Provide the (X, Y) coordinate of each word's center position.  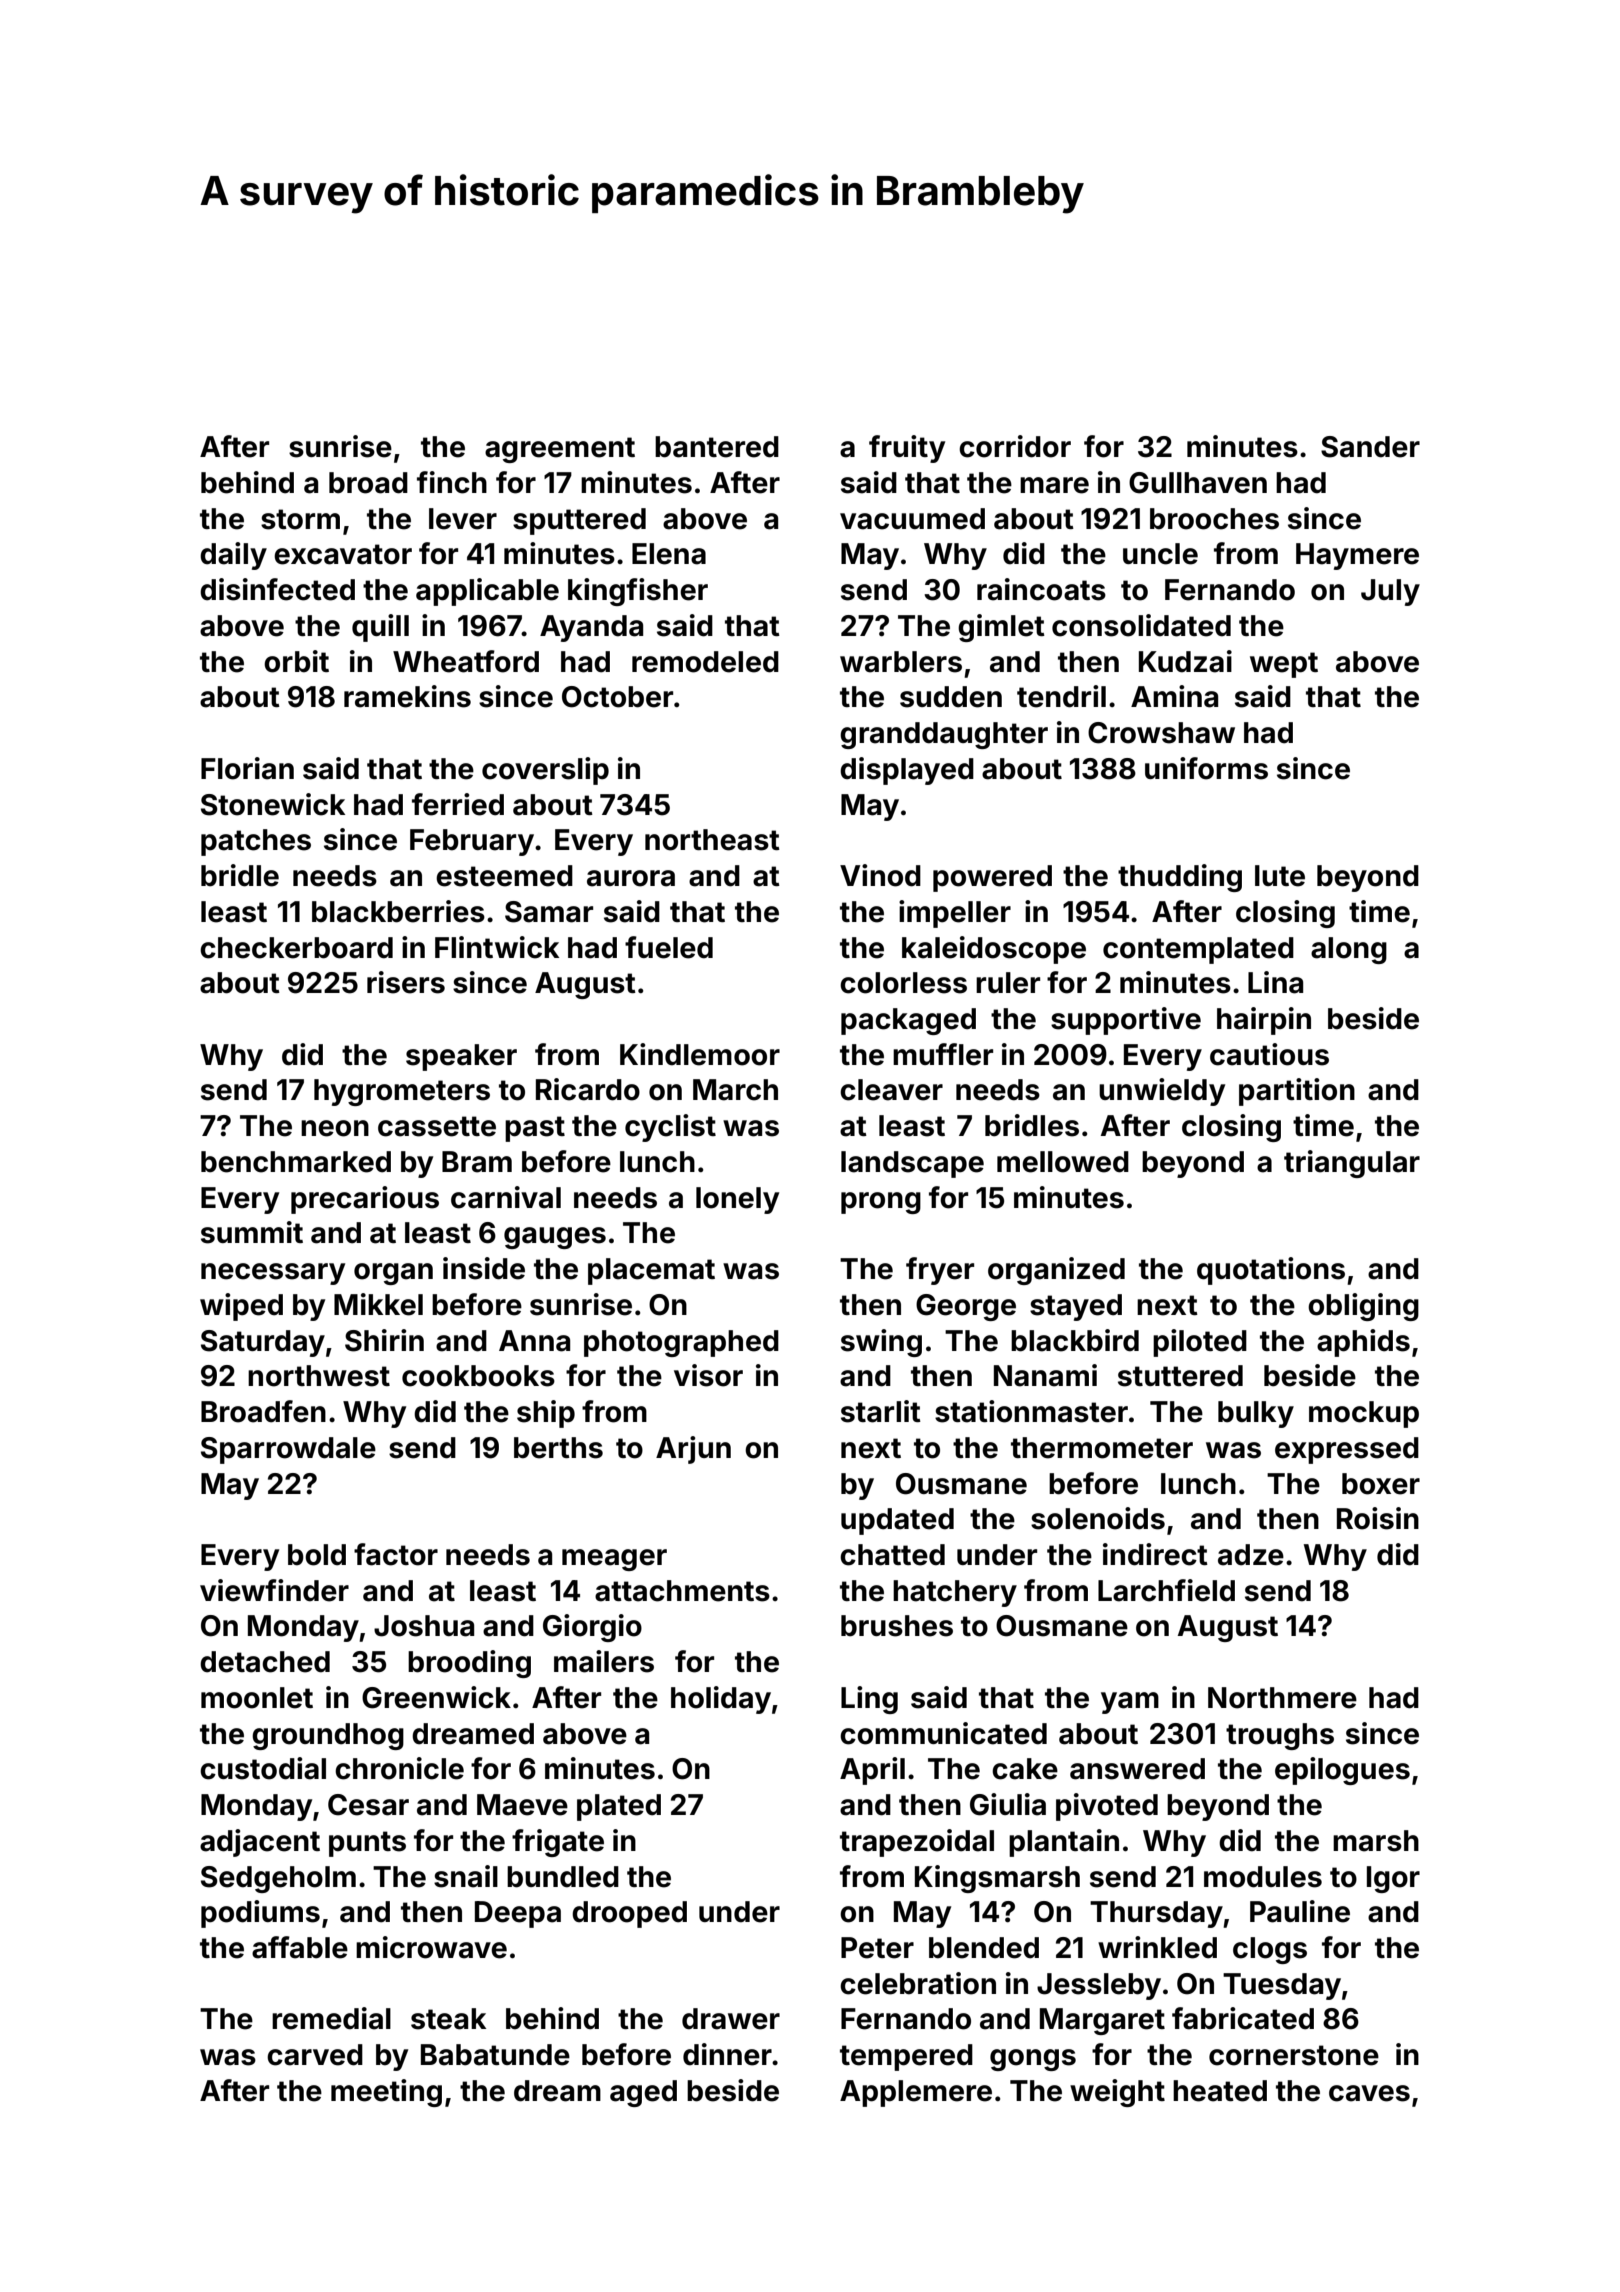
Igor (1393, 1879)
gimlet (1001, 628)
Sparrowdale (288, 1450)
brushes (897, 1626)
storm (300, 519)
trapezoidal (917, 1843)
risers (406, 982)
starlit (881, 1411)
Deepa (518, 1914)
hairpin (1264, 1021)
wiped (241, 1307)
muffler (943, 1054)
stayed (1076, 1307)
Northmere (1282, 1698)
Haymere (1357, 556)
